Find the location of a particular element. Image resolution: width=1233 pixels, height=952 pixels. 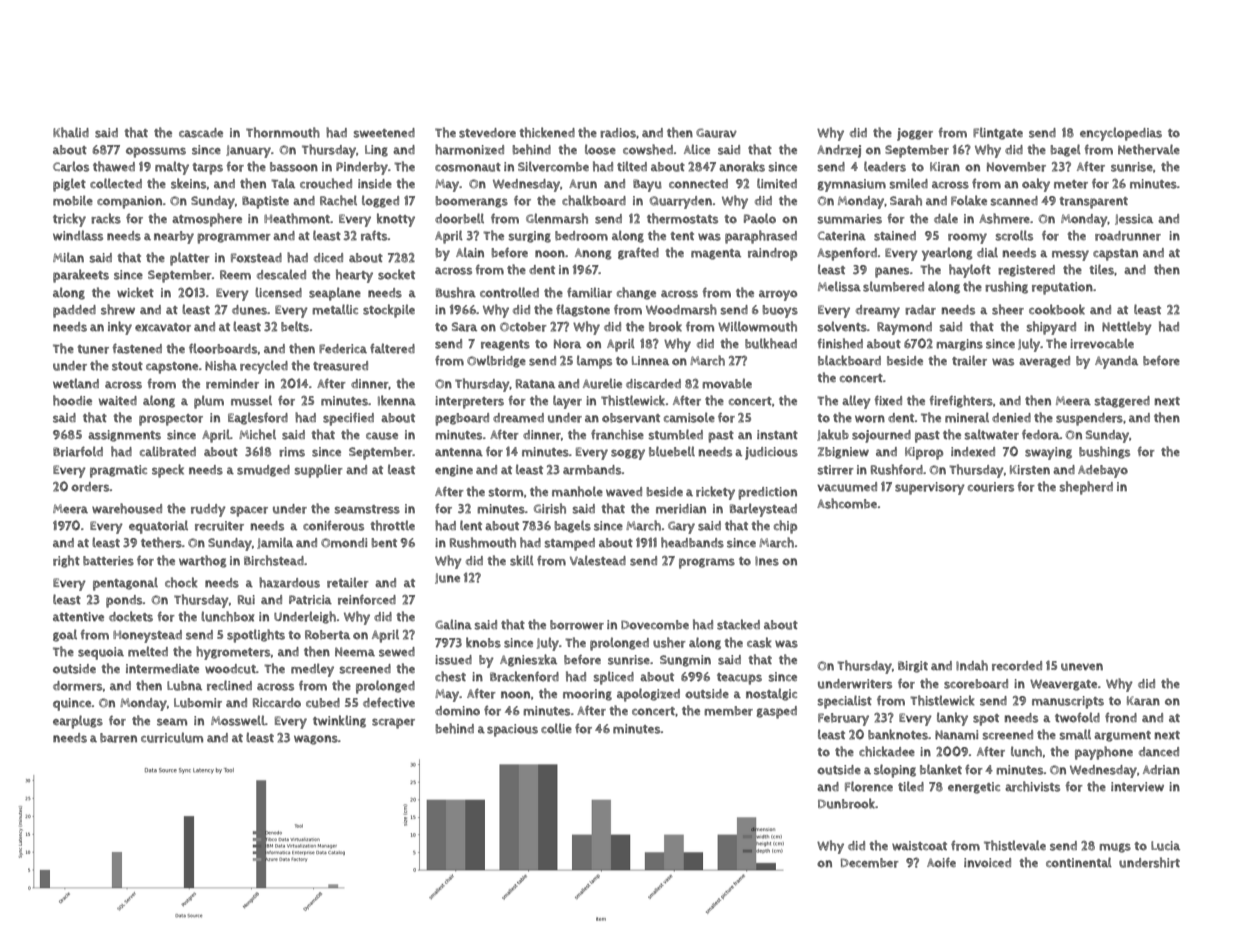

Nettleby is located at coordinates (1127, 328).
